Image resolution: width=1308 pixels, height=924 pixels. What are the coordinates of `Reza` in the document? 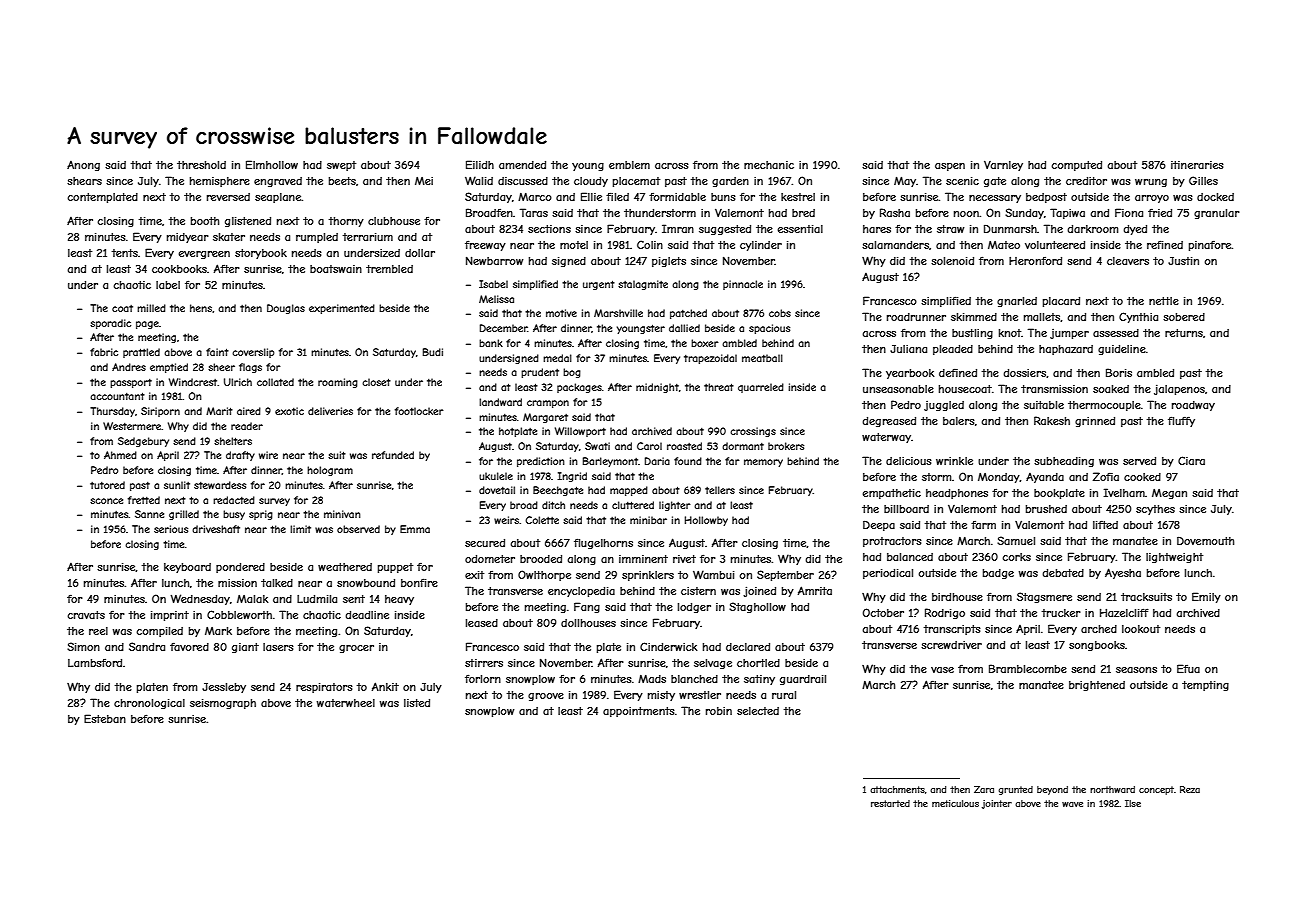 It's located at (1190, 789).
